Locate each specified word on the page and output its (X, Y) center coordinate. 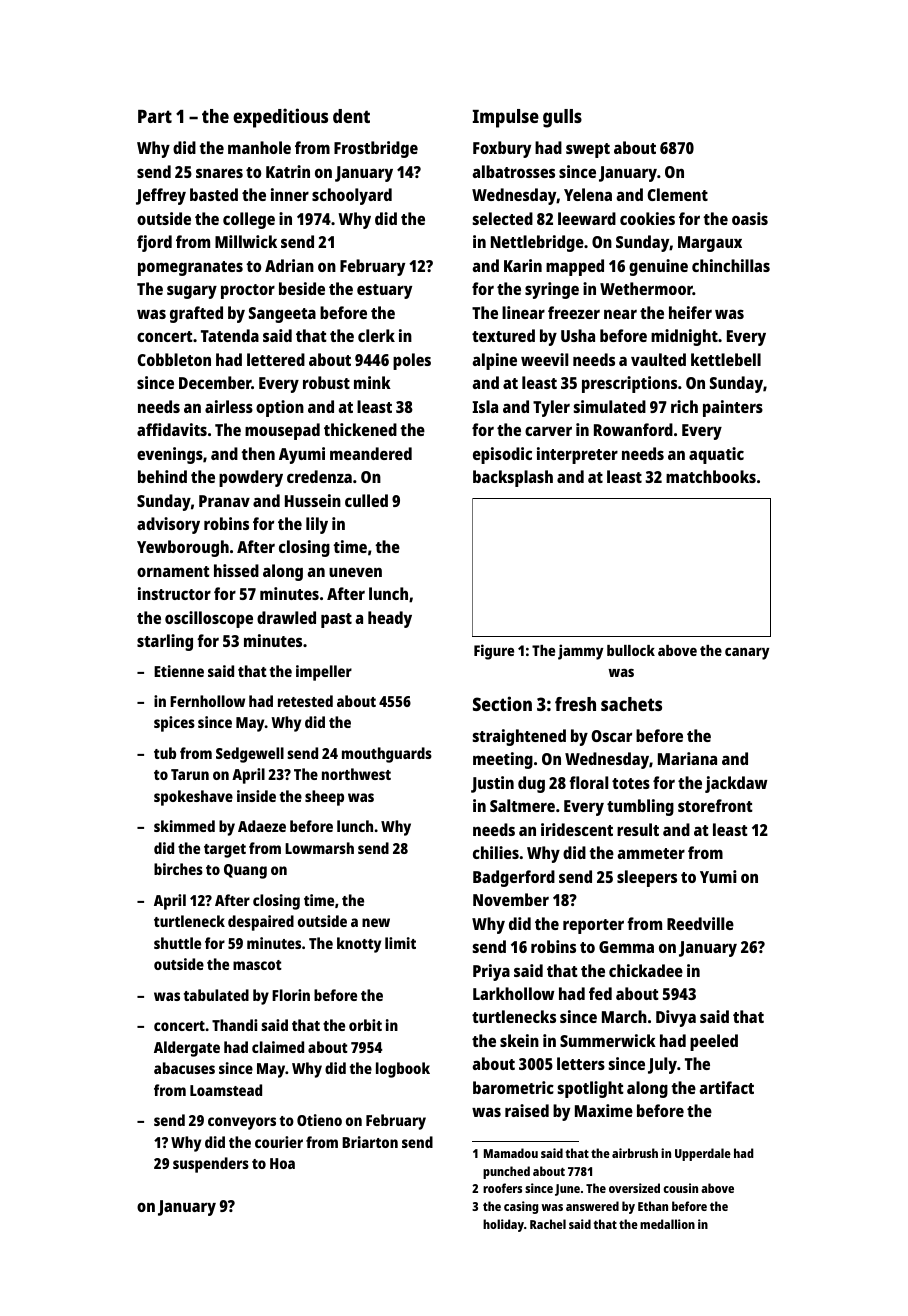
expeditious (280, 118)
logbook (403, 1070)
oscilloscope (209, 619)
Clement (677, 194)
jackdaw (736, 784)
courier (279, 1142)
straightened (519, 737)
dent (351, 116)
